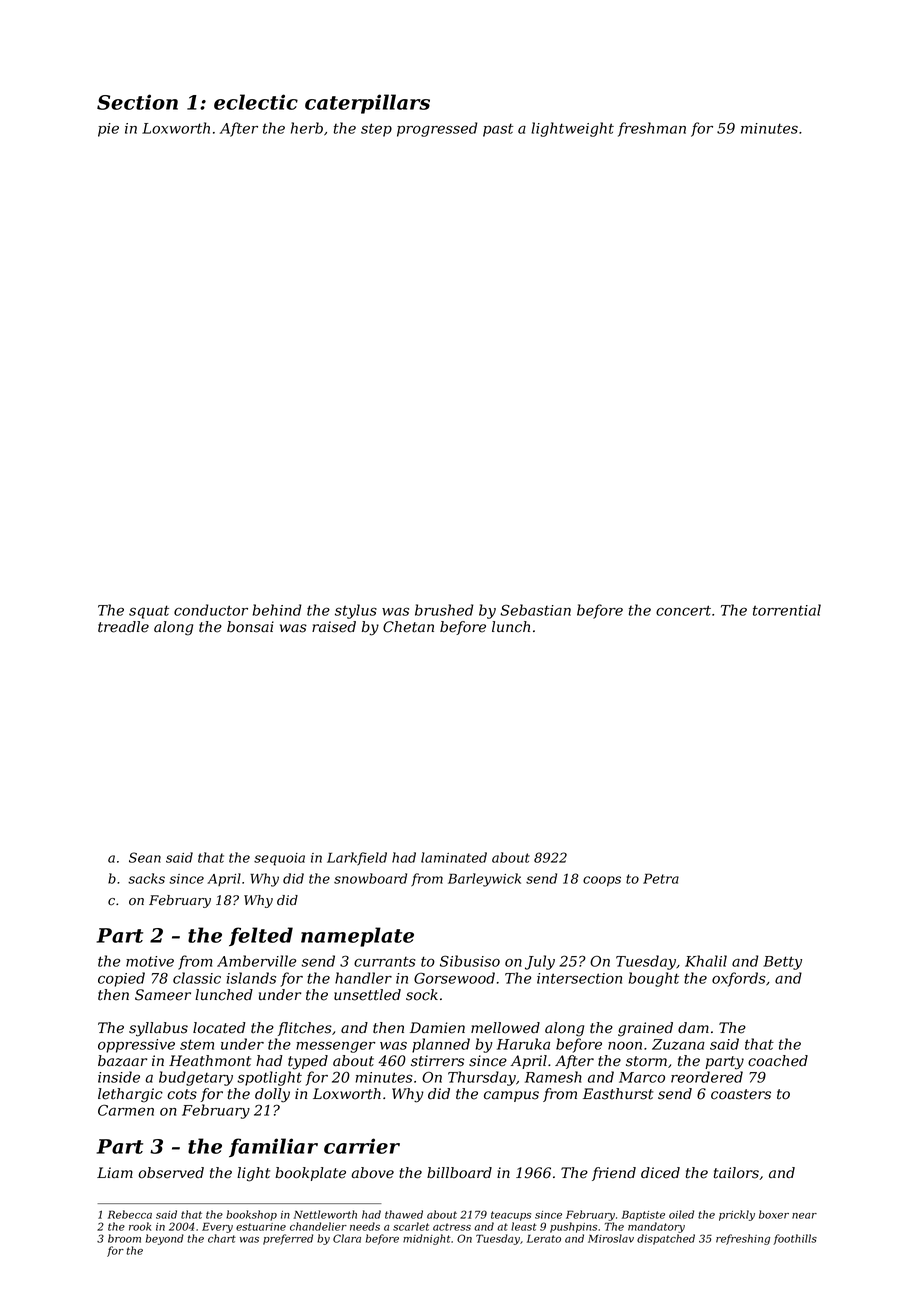  What do you see at coordinates (739, 979) in the page?
I see `oxfords` at bounding box center [739, 979].
